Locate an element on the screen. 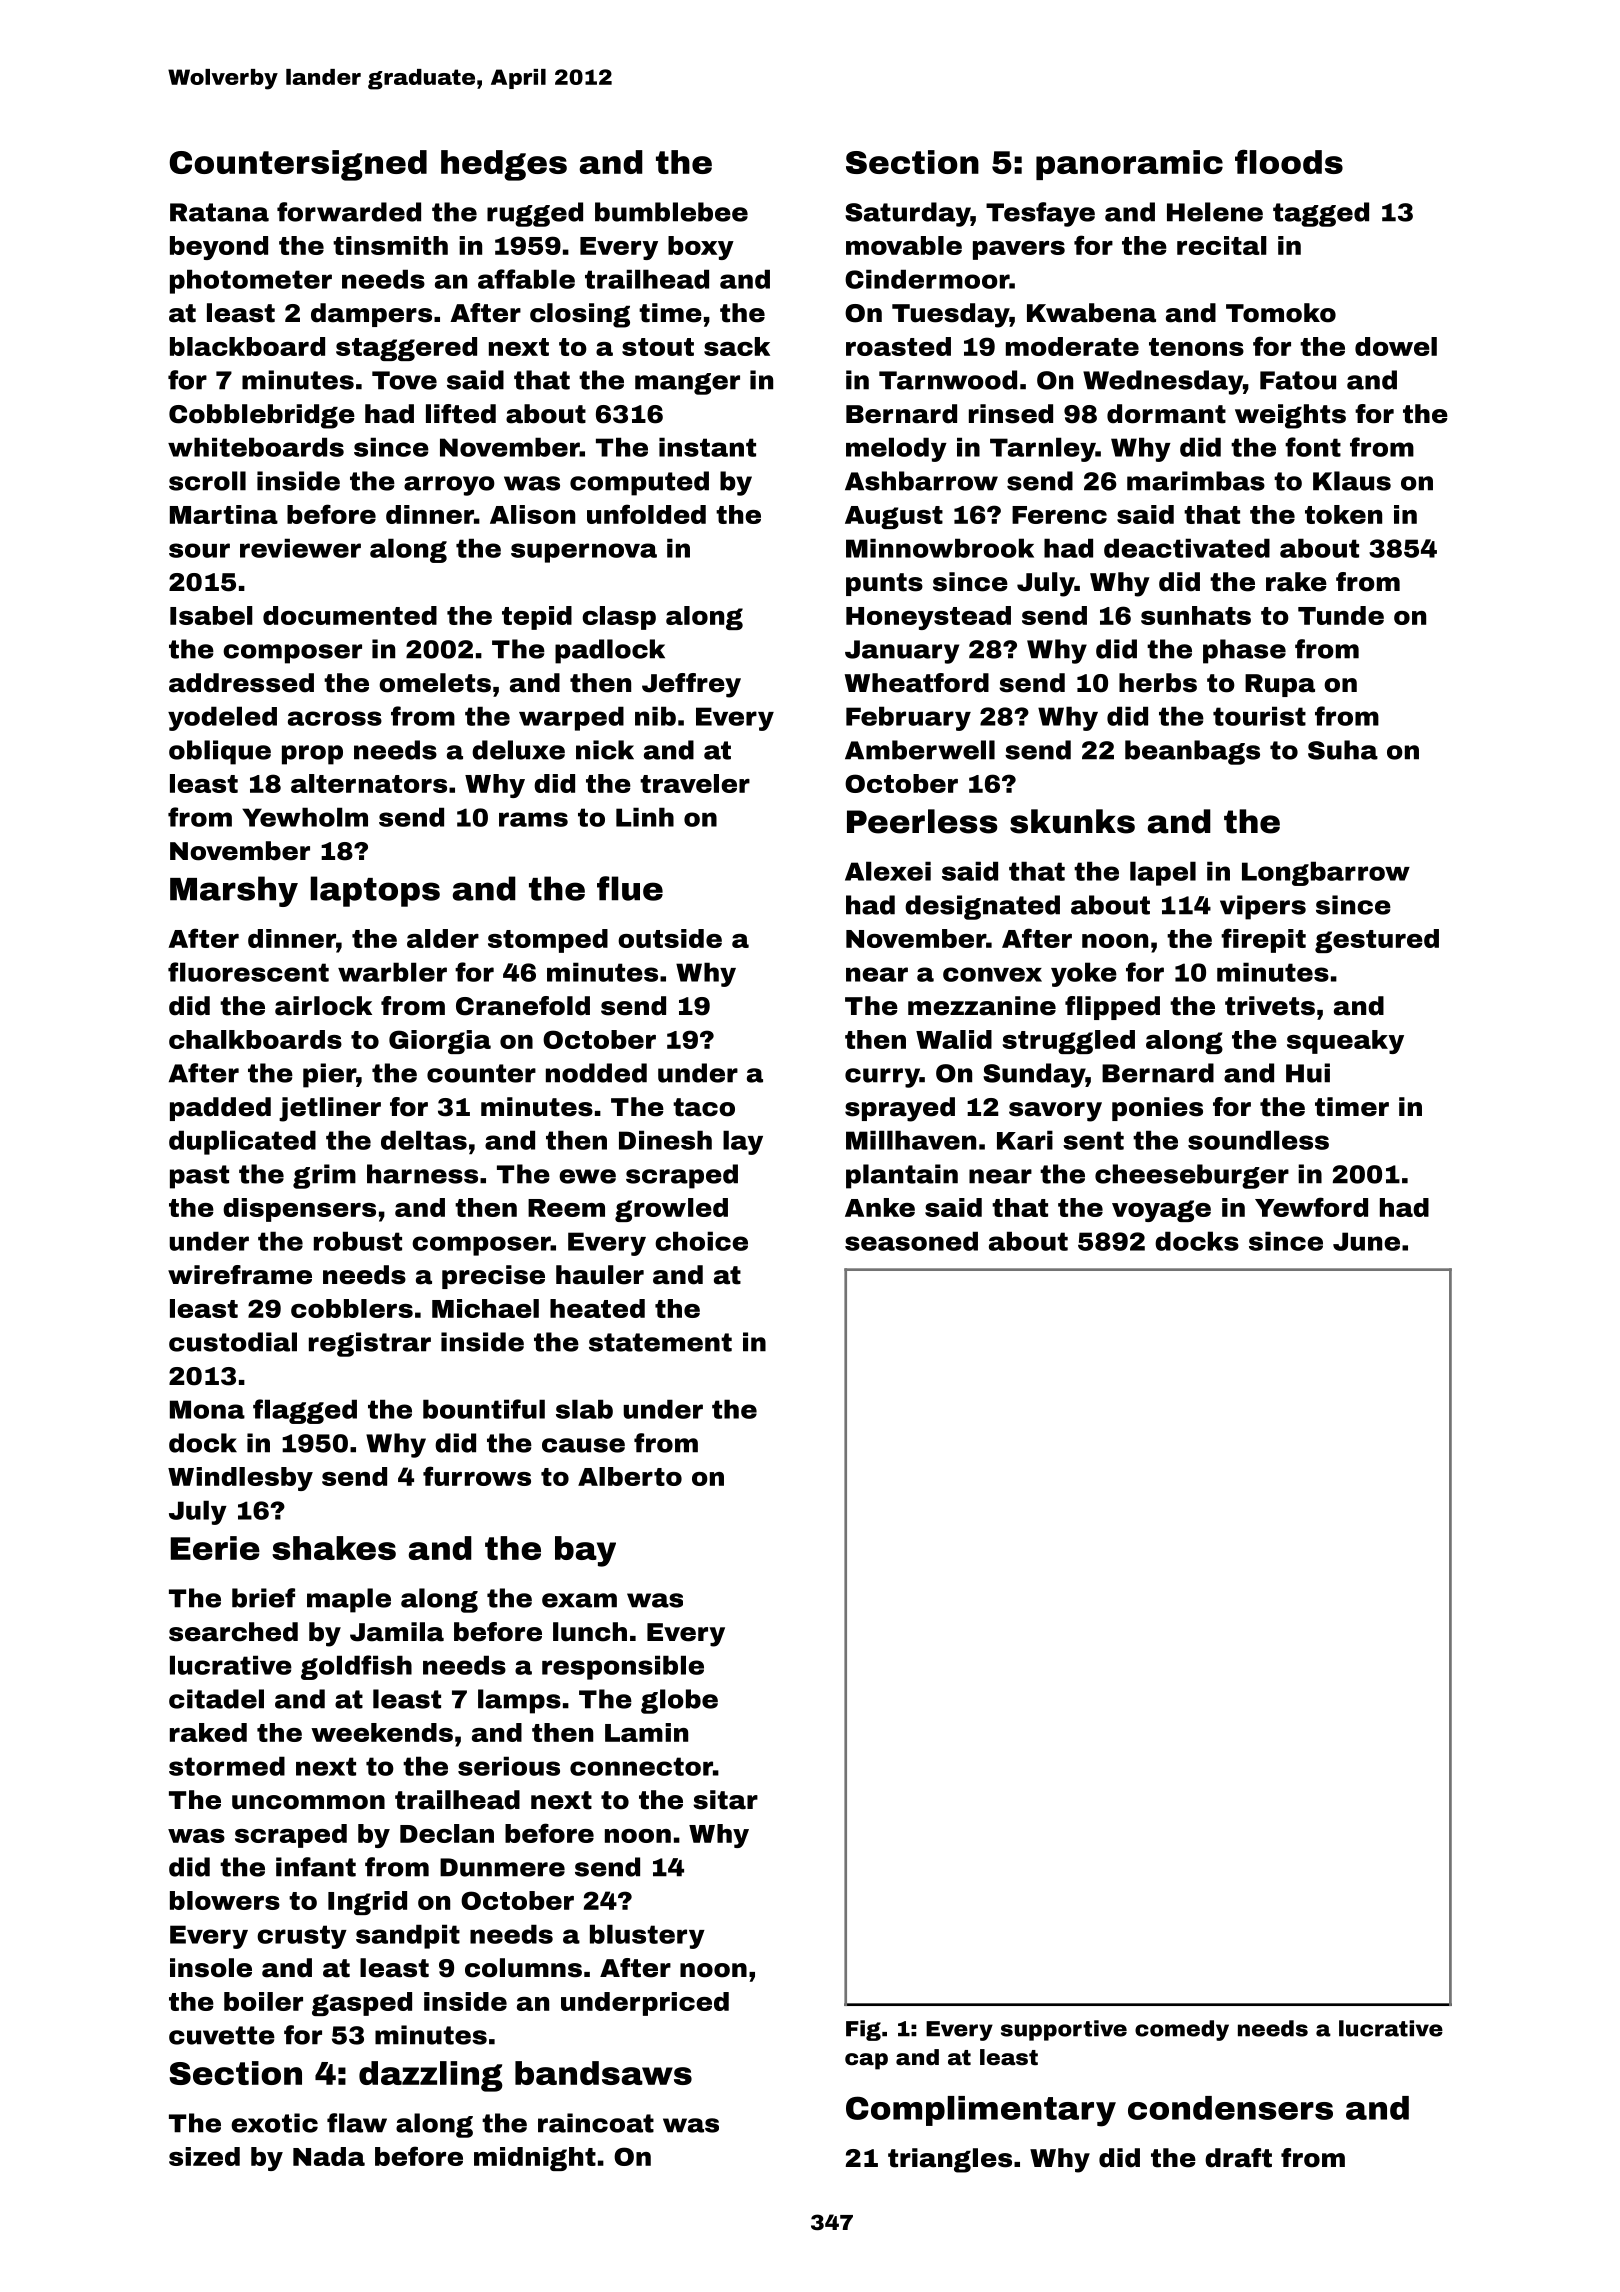  sized is located at coordinates (204, 2156).
